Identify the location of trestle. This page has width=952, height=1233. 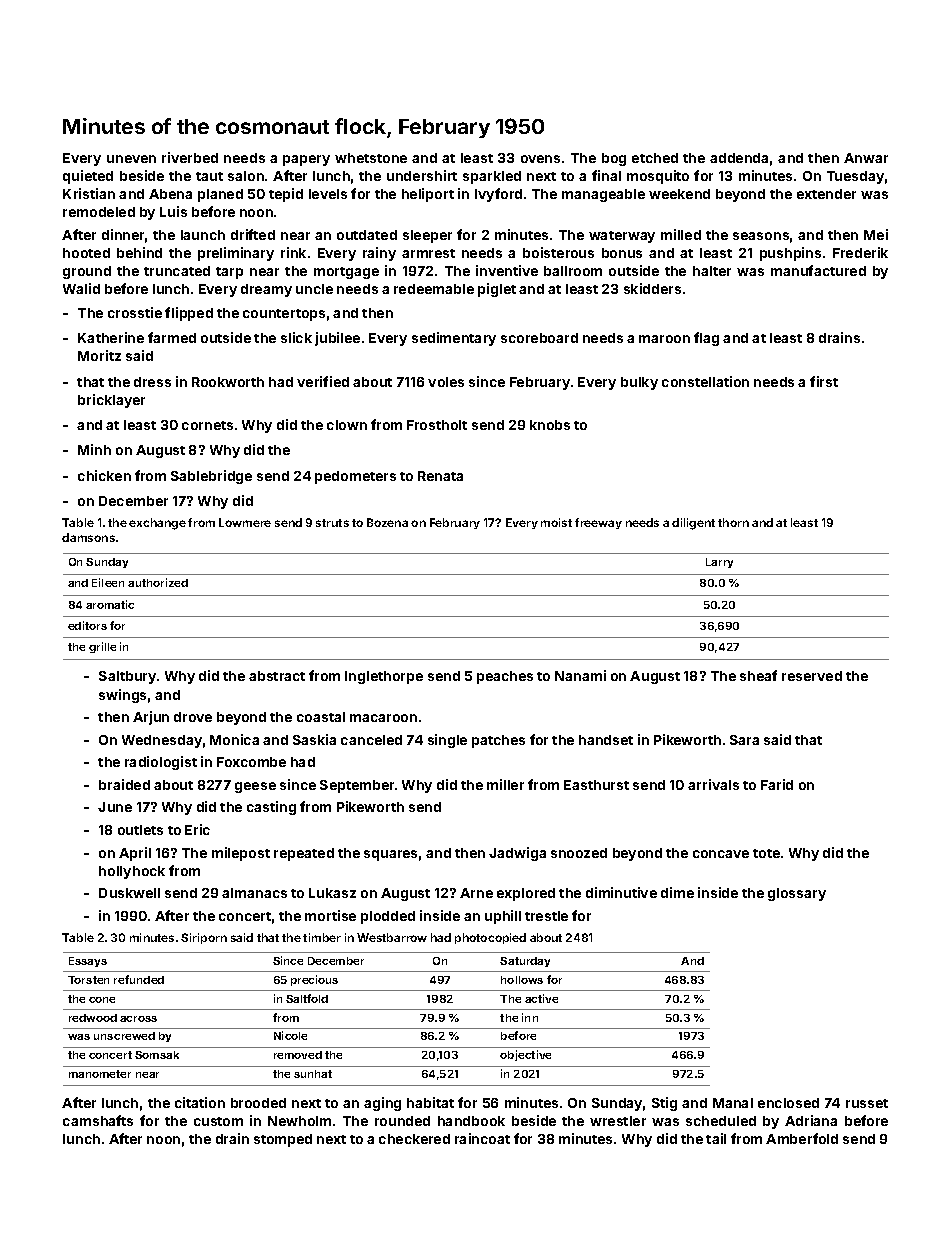
(546, 916).
